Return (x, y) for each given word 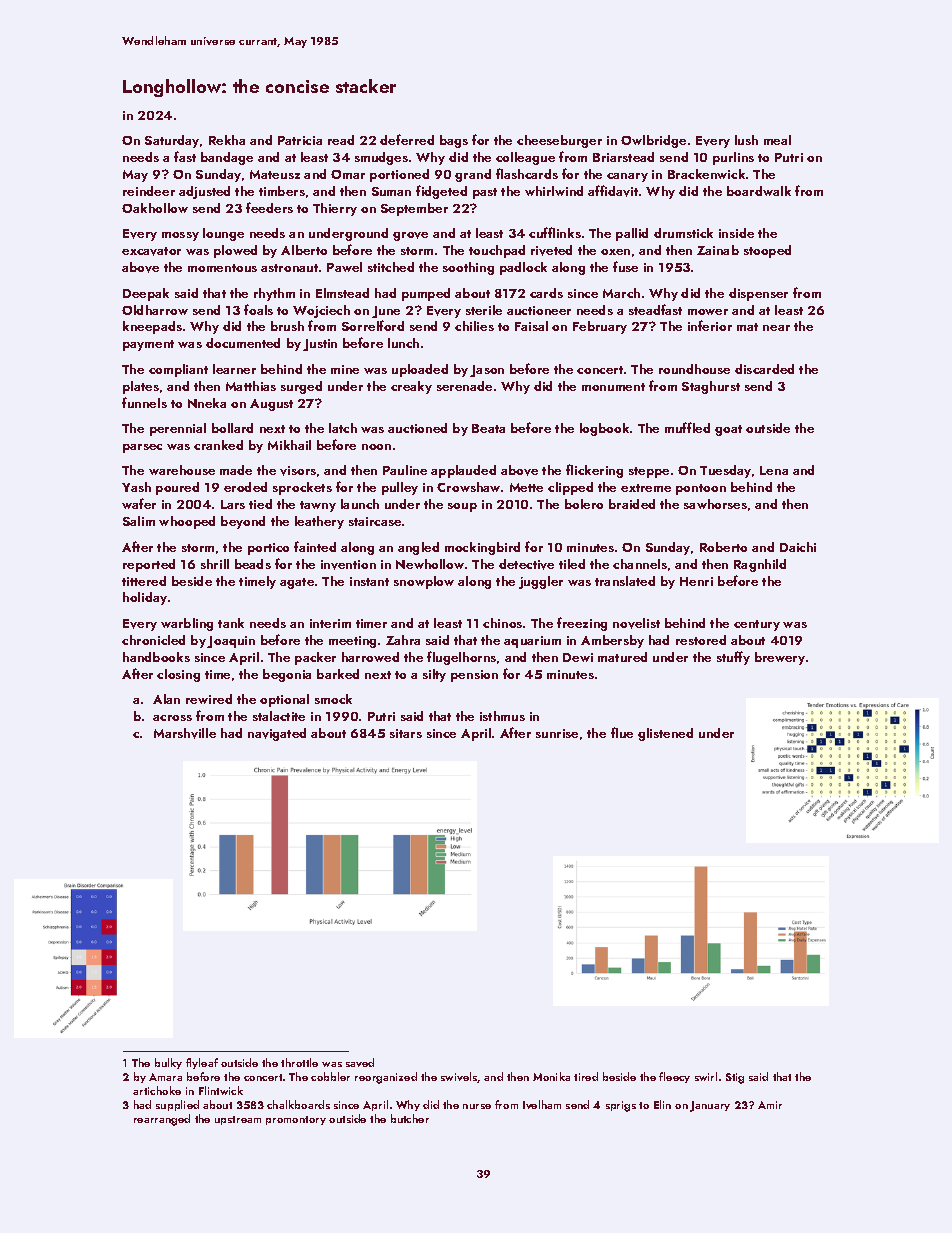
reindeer (149, 191)
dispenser (758, 294)
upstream (238, 1120)
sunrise (557, 733)
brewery (780, 658)
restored (701, 640)
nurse (477, 1106)
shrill (215, 564)
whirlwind (554, 191)
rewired (209, 699)
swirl (706, 1076)
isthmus (502, 716)
